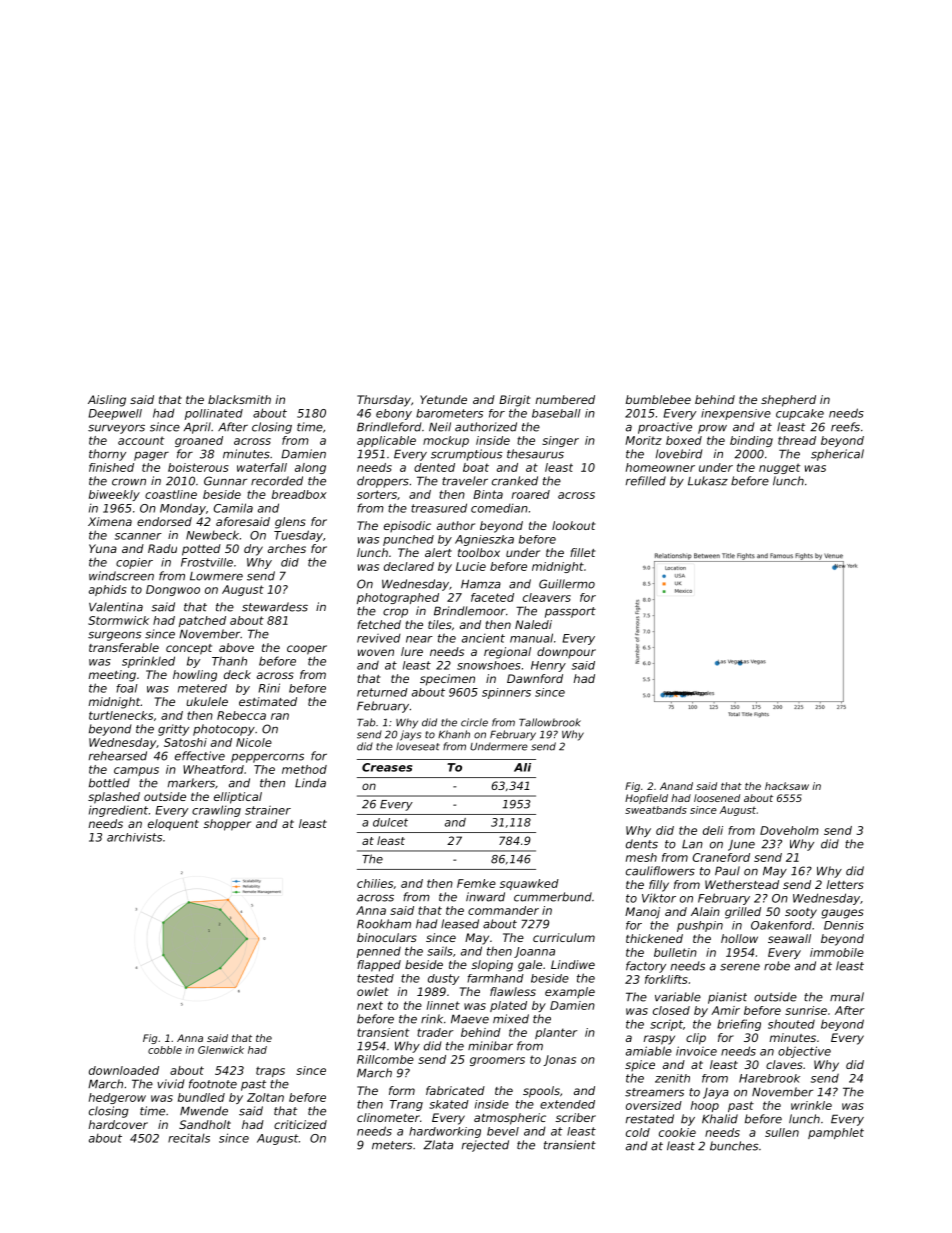 This document has height=1233, width=952. Describe the element at coordinates (787, 786) in the document. I see `hacksaw` at that location.
